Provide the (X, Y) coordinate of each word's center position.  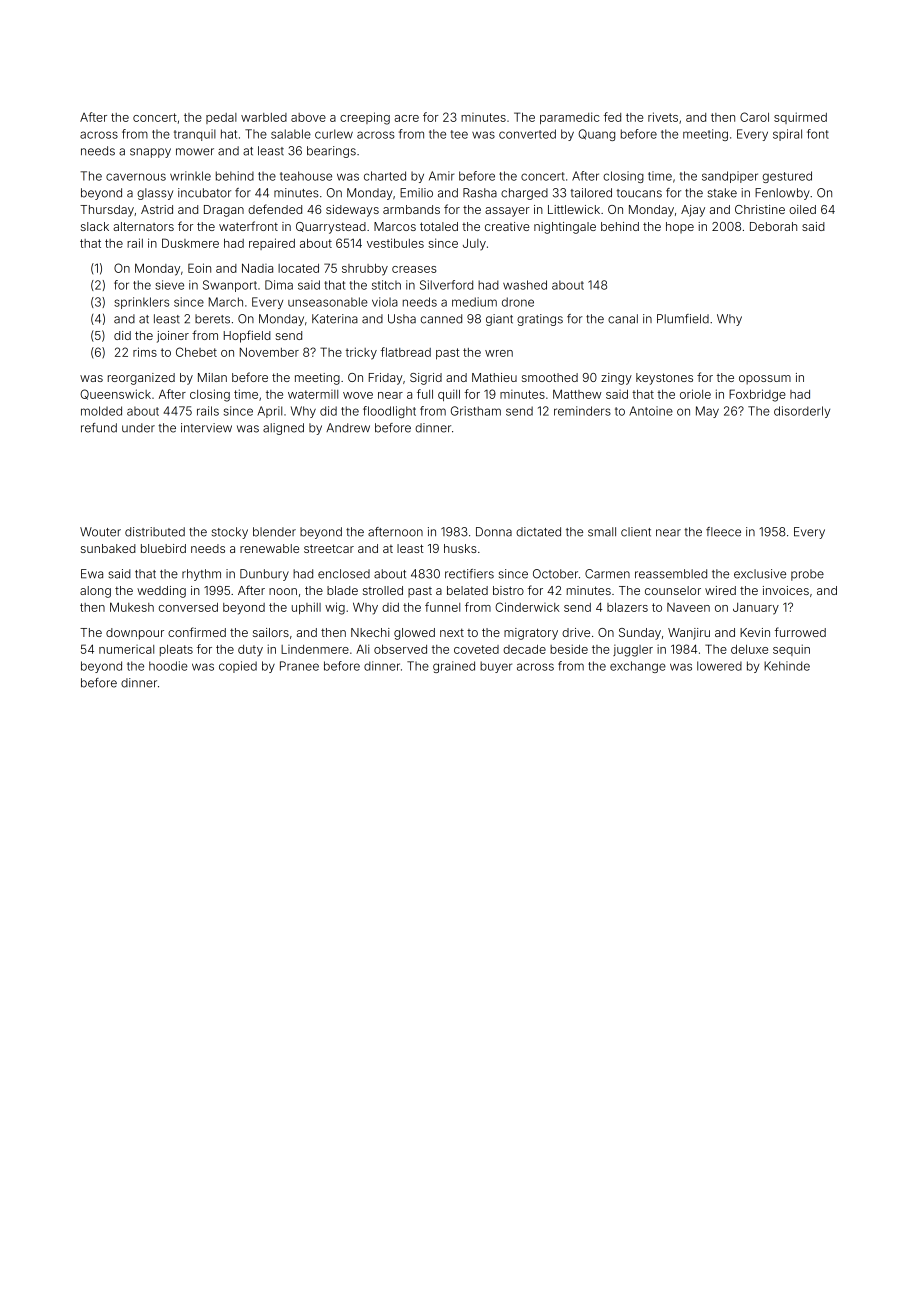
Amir (441, 176)
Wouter (100, 532)
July (474, 244)
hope (680, 227)
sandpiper (730, 177)
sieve (169, 285)
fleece (723, 532)
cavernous (136, 177)
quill (449, 395)
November (269, 352)
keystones (664, 379)
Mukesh (132, 607)
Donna (494, 532)
